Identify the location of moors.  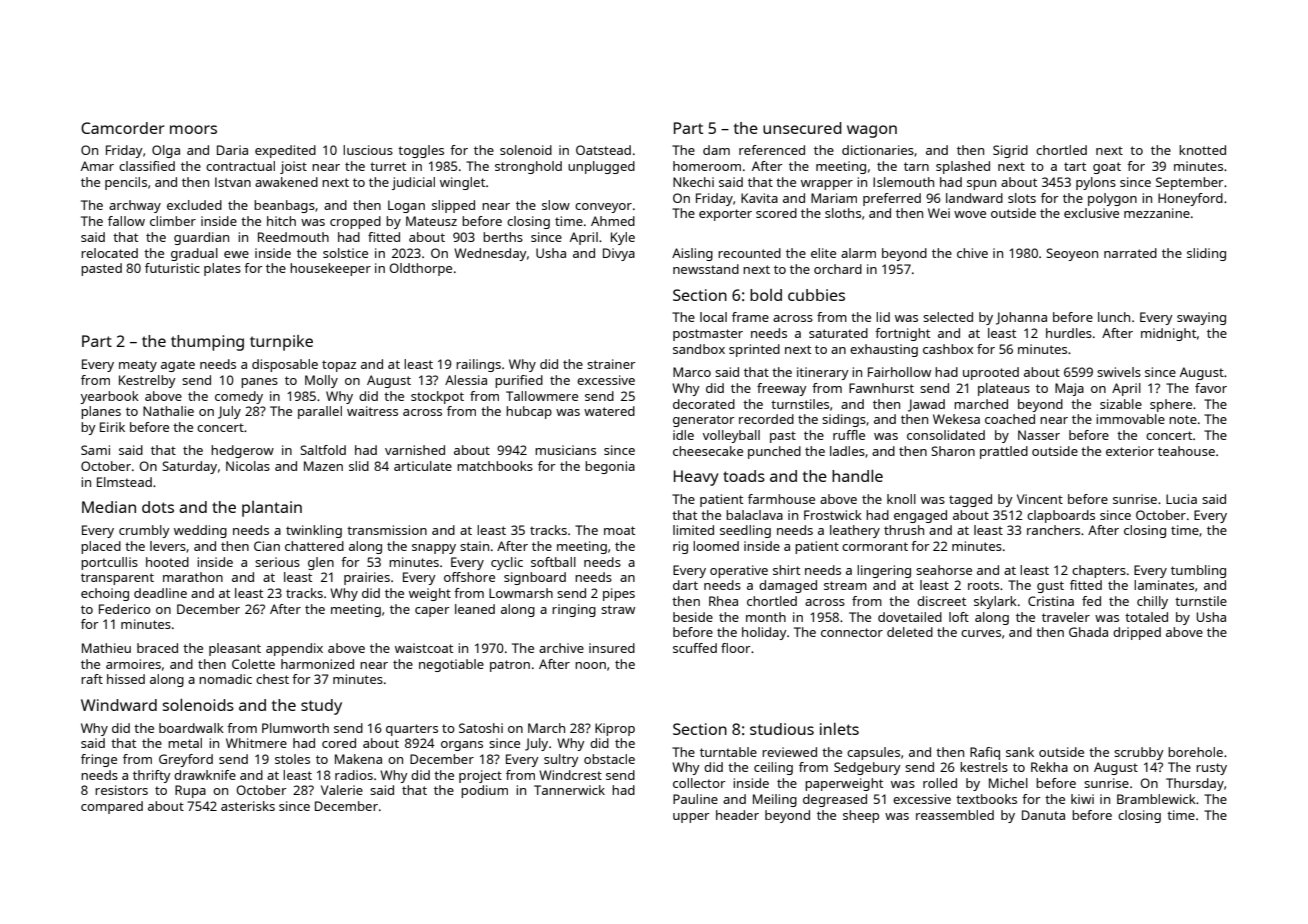
(193, 129).
